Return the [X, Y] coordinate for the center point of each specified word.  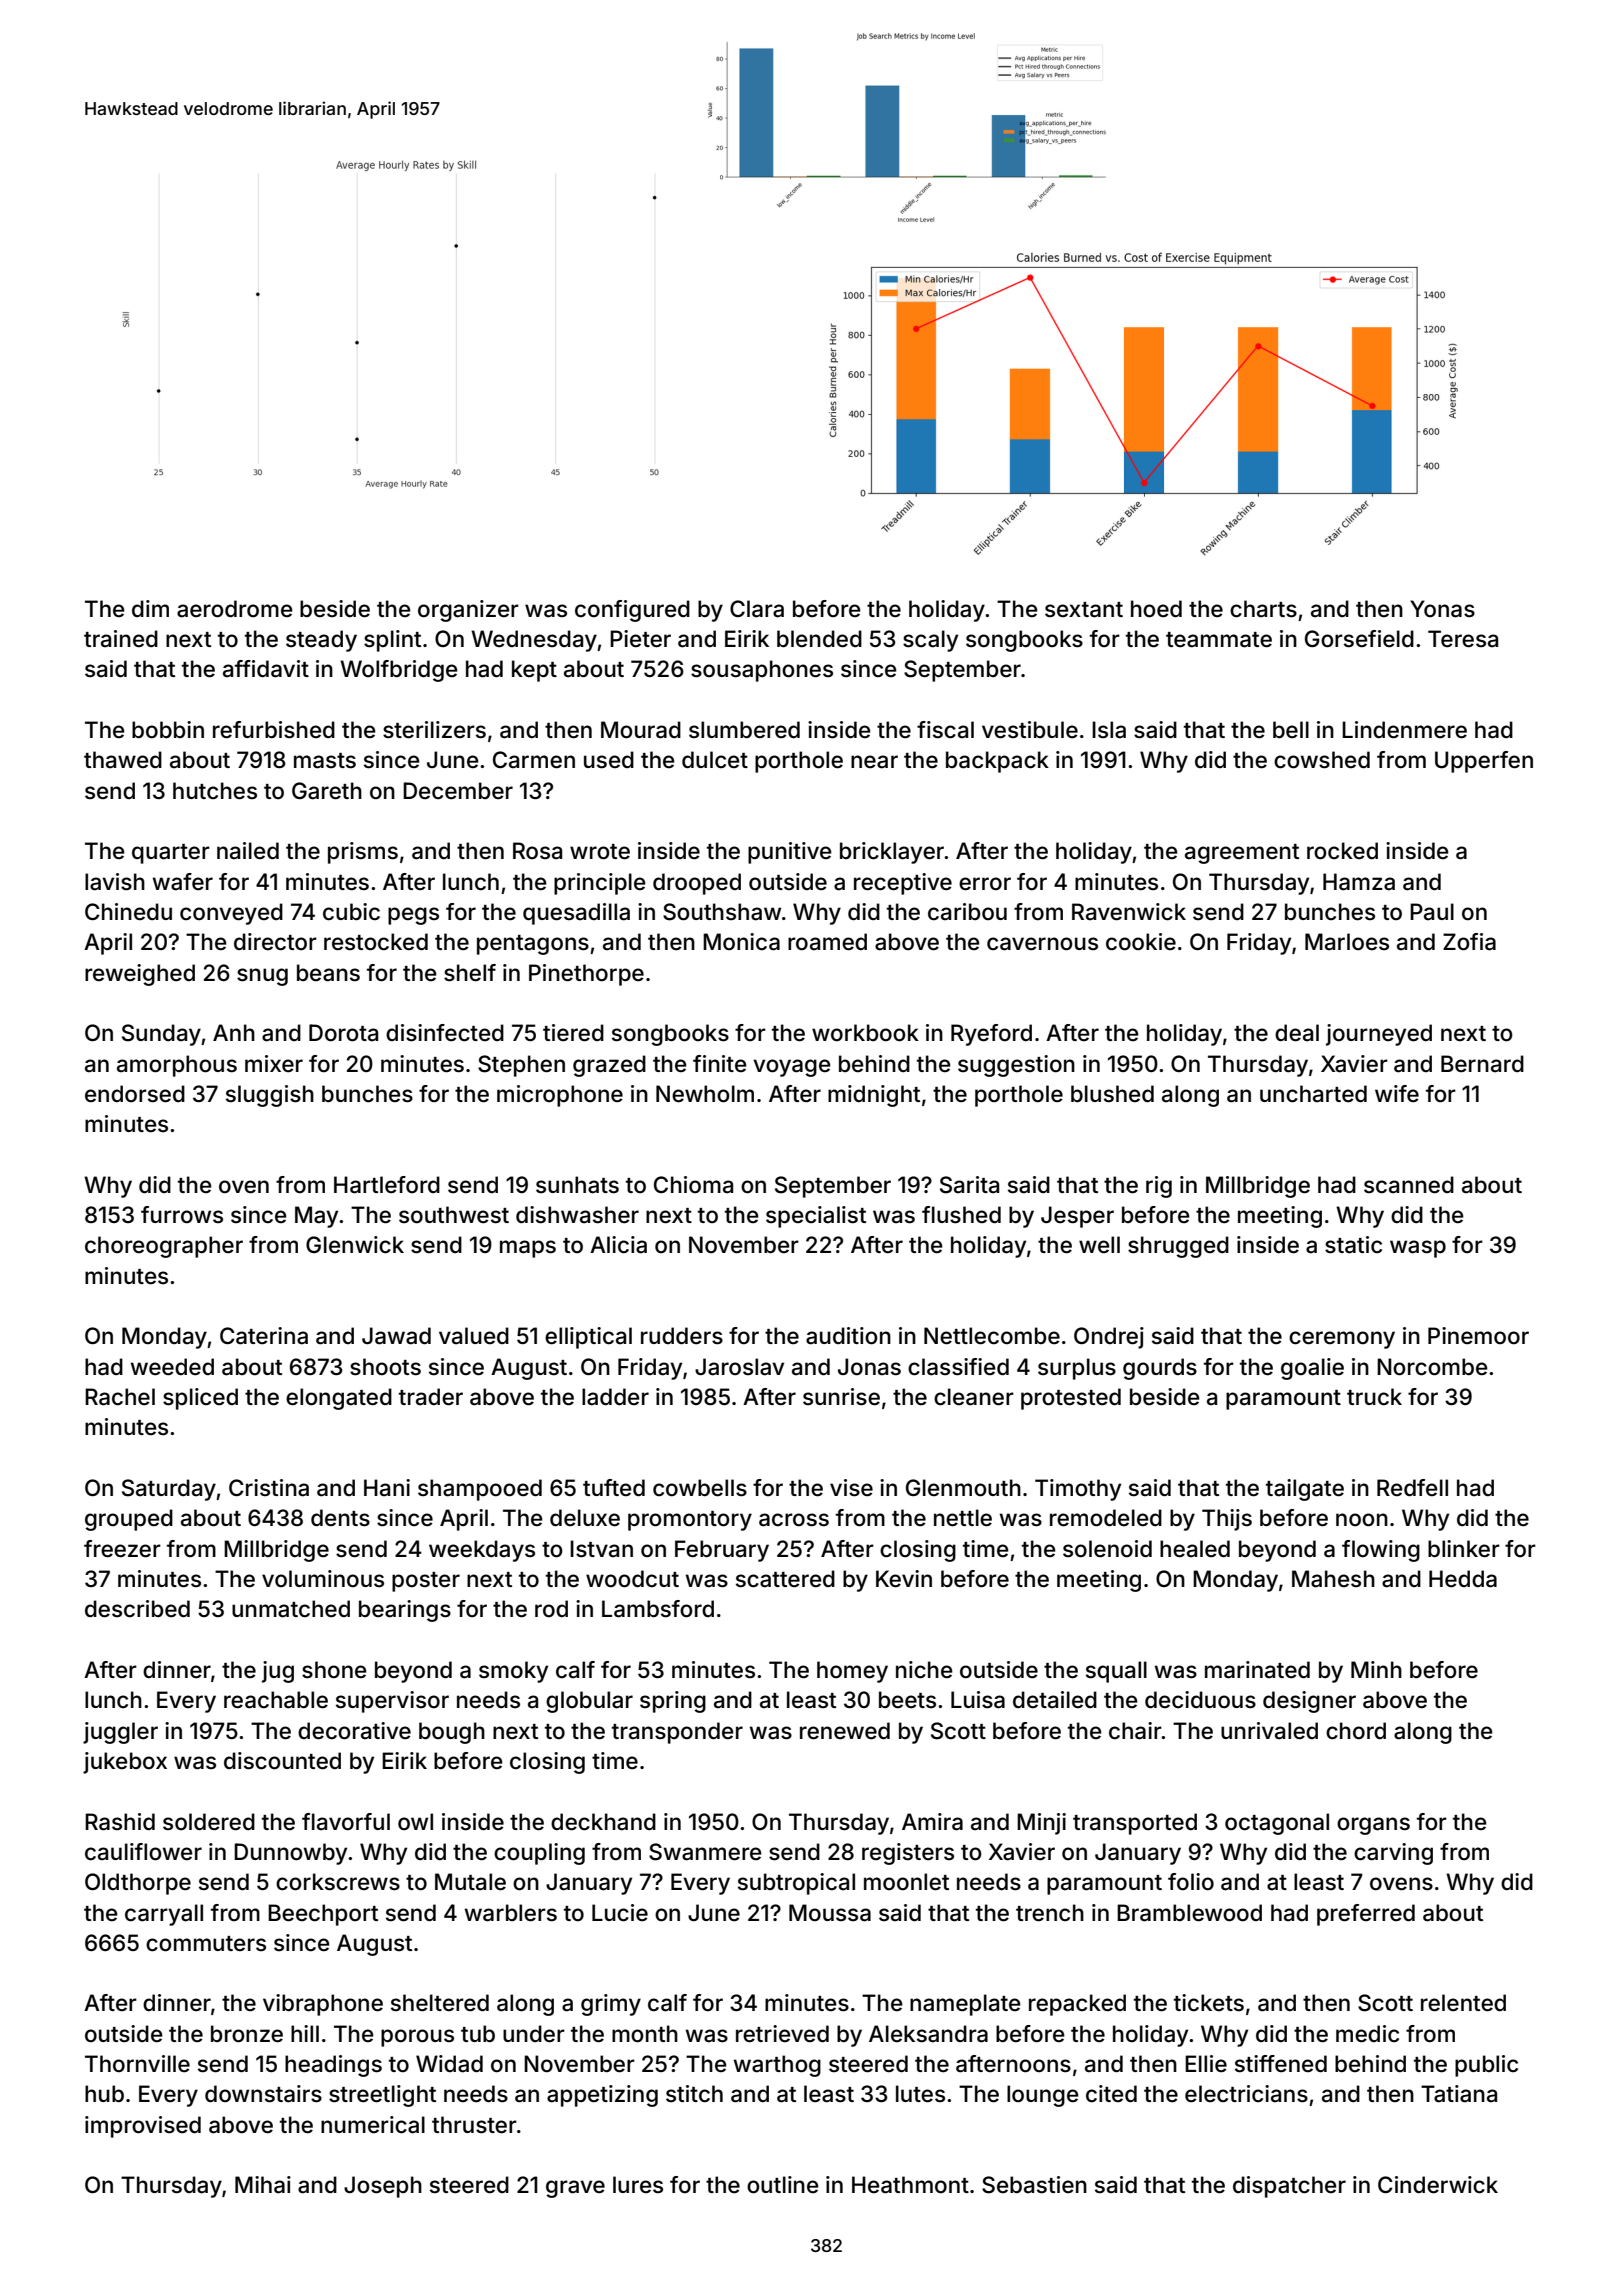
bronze [247, 2034]
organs [1373, 1826]
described [137, 1609]
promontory [690, 1521]
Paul [1432, 912]
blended [819, 639]
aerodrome [235, 609]
